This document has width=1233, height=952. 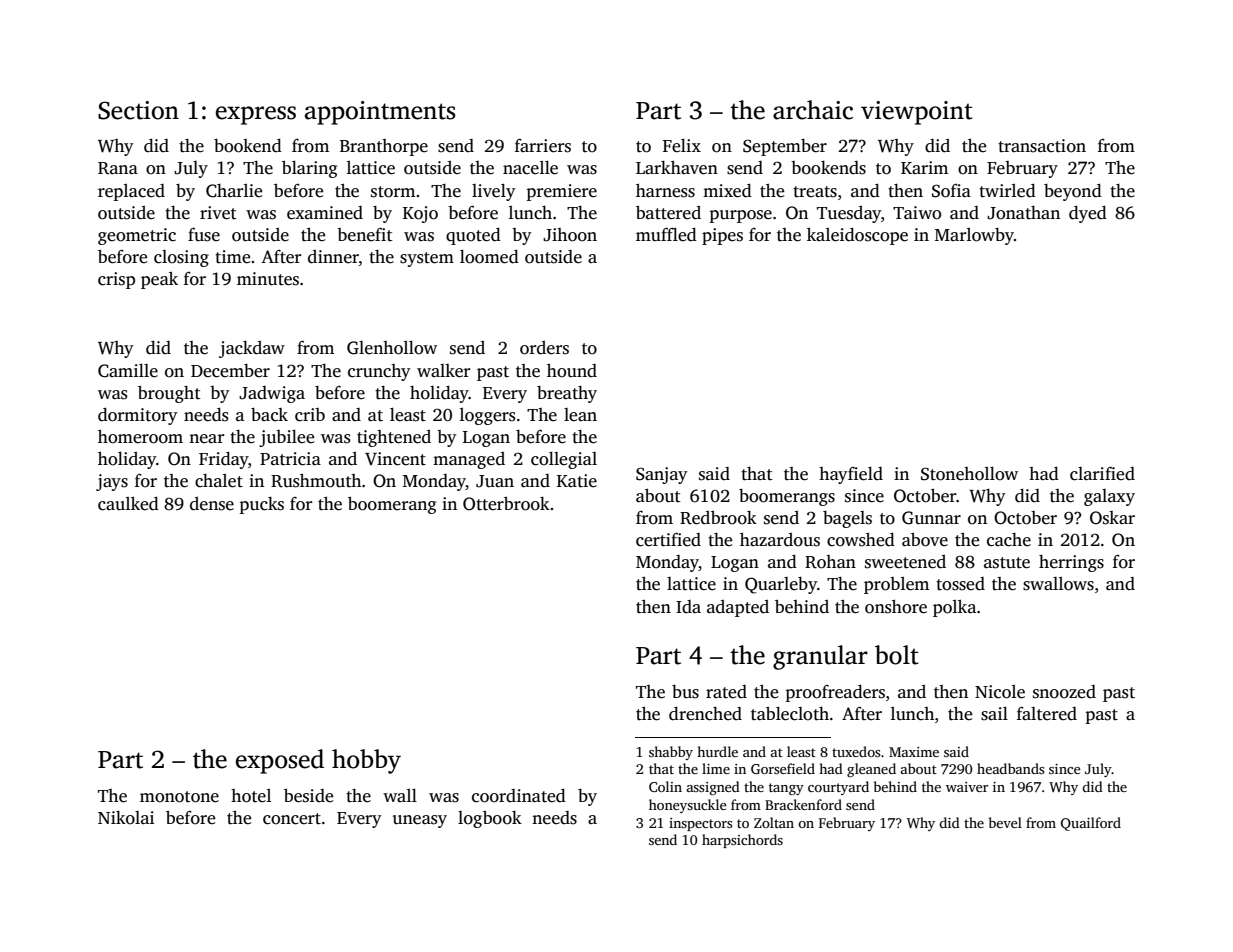 What do you see at coordinates (857, 236) in the document?
I see `kaleidoscope` at bounding box center [857, 236].
